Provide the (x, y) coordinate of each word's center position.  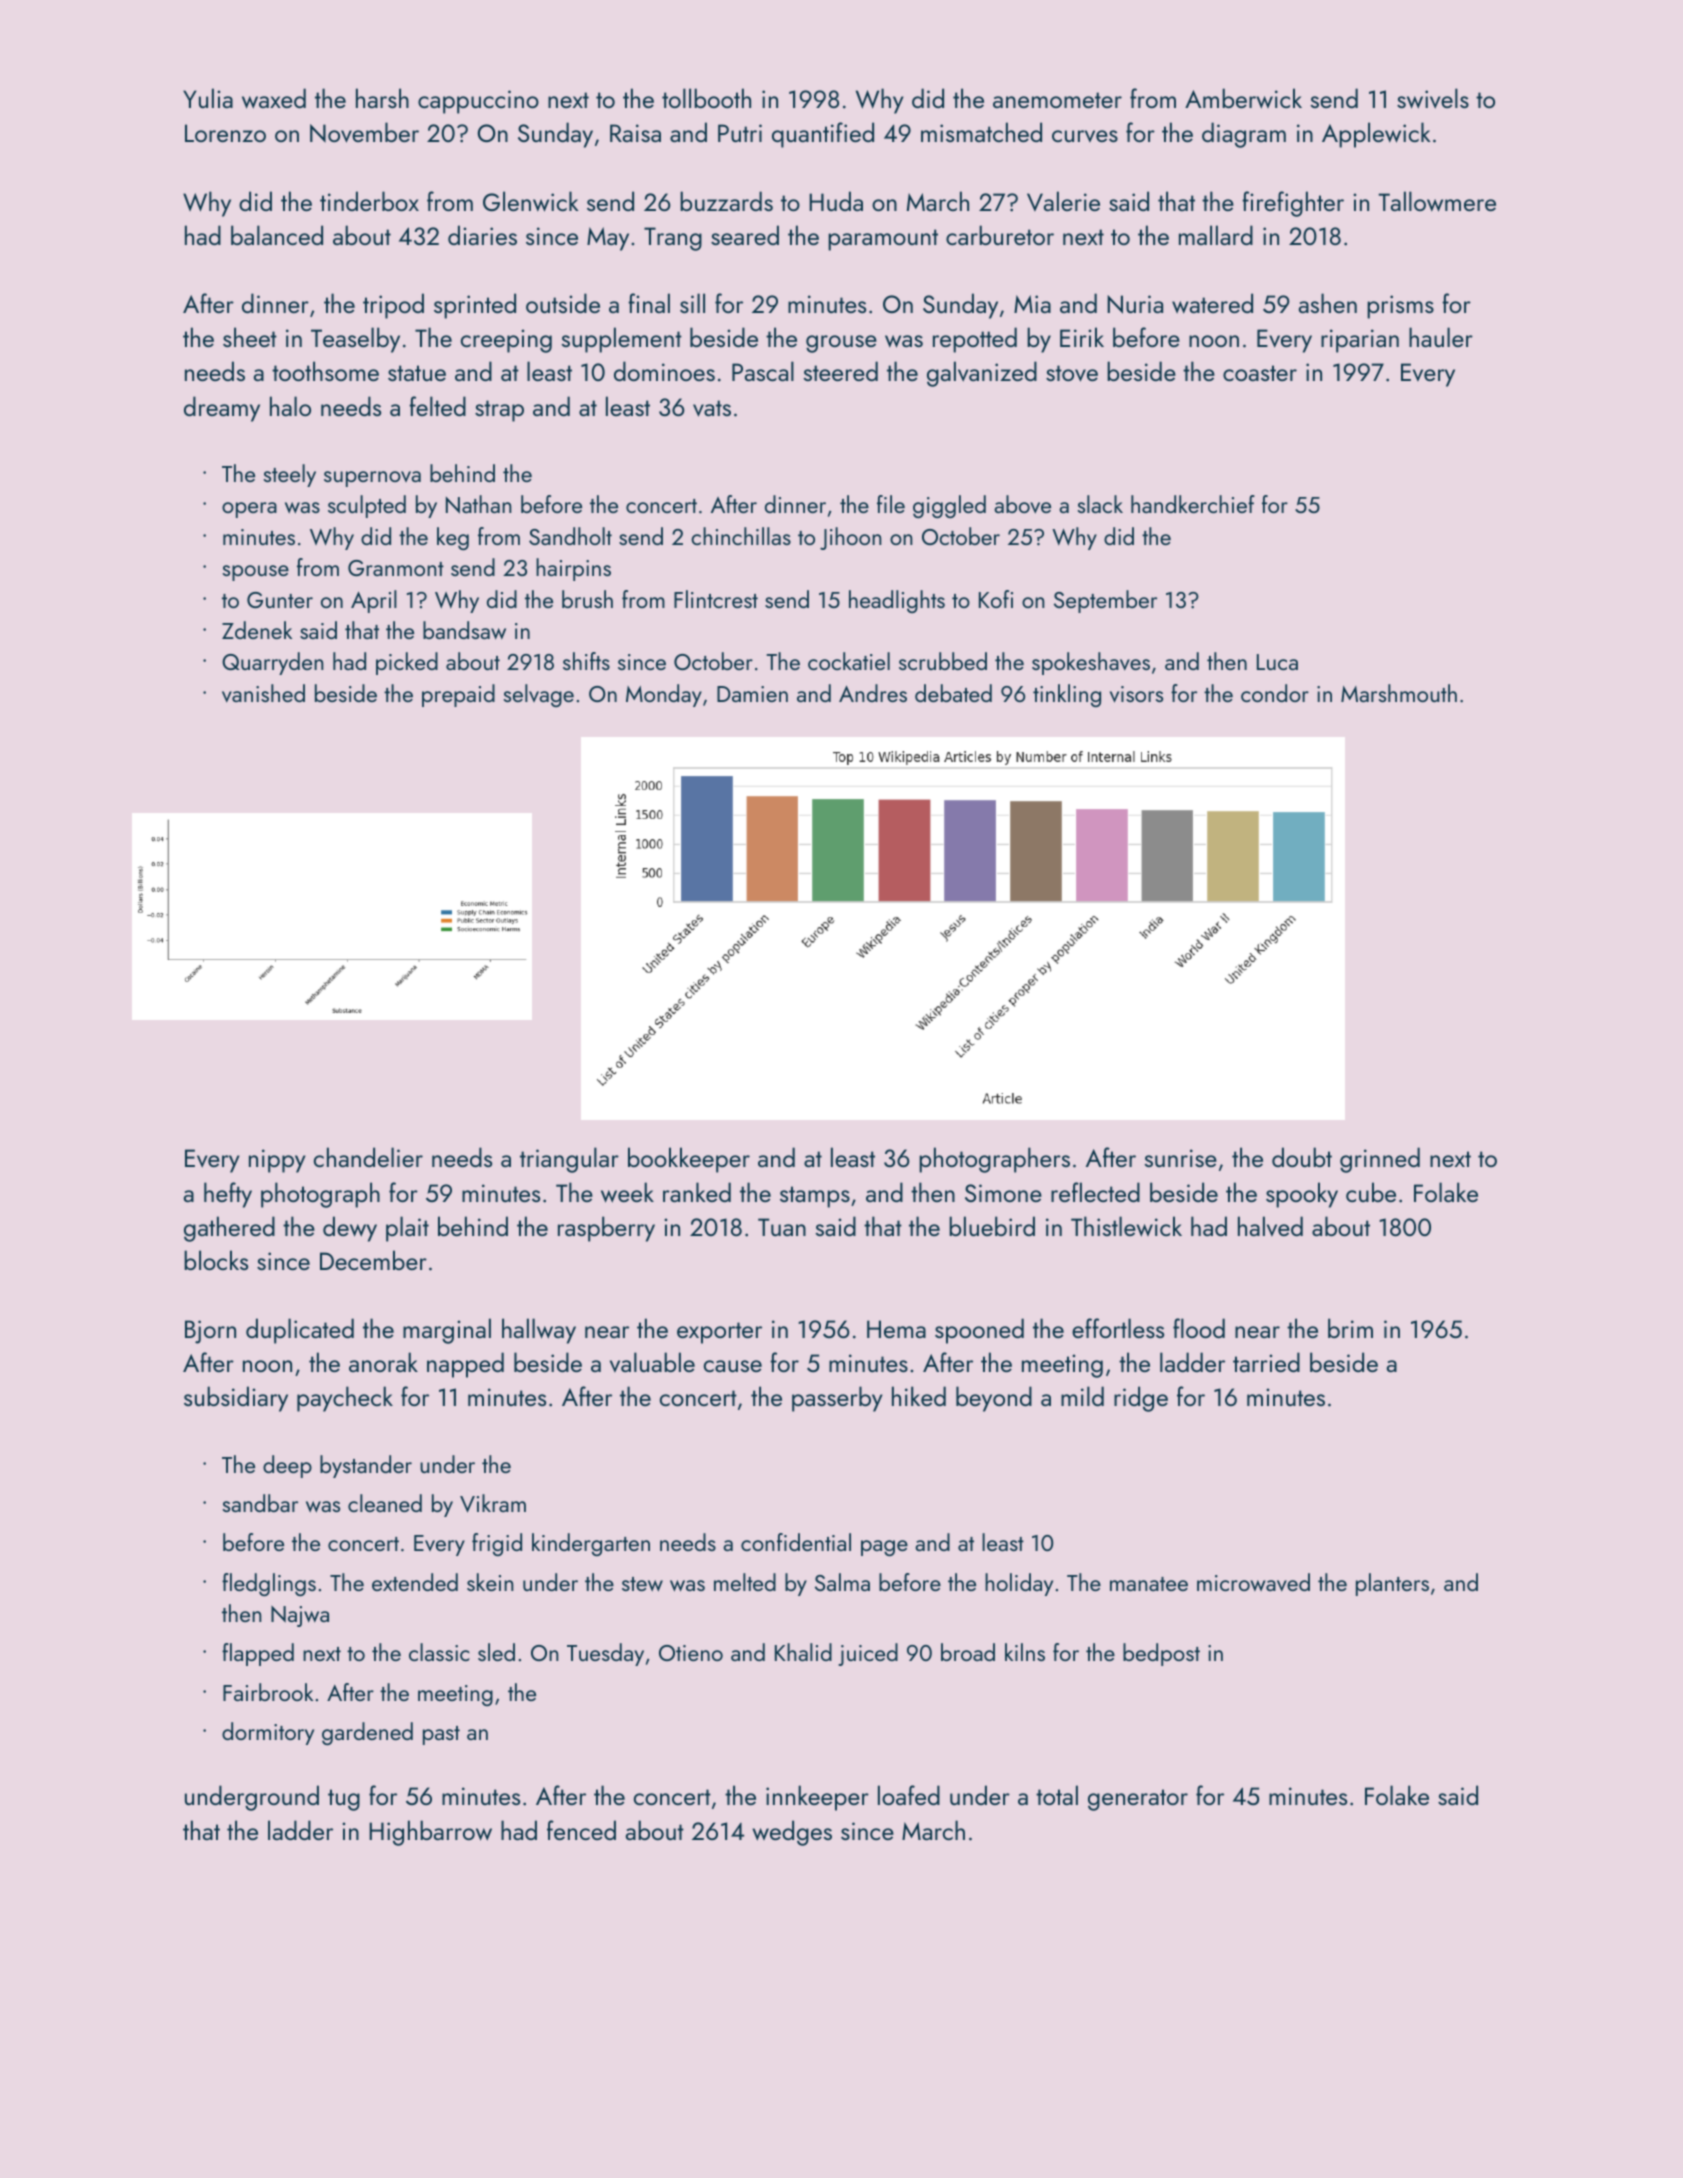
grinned (1380, 1160)
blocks (216, 1260)
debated (953, 693)
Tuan (782, 1227)
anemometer (1057, 100)
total (1057, 1795)
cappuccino (478, 102)
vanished (263, 693)
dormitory (268, 1733)
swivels (1433, 98)
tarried (1266, 1362)
